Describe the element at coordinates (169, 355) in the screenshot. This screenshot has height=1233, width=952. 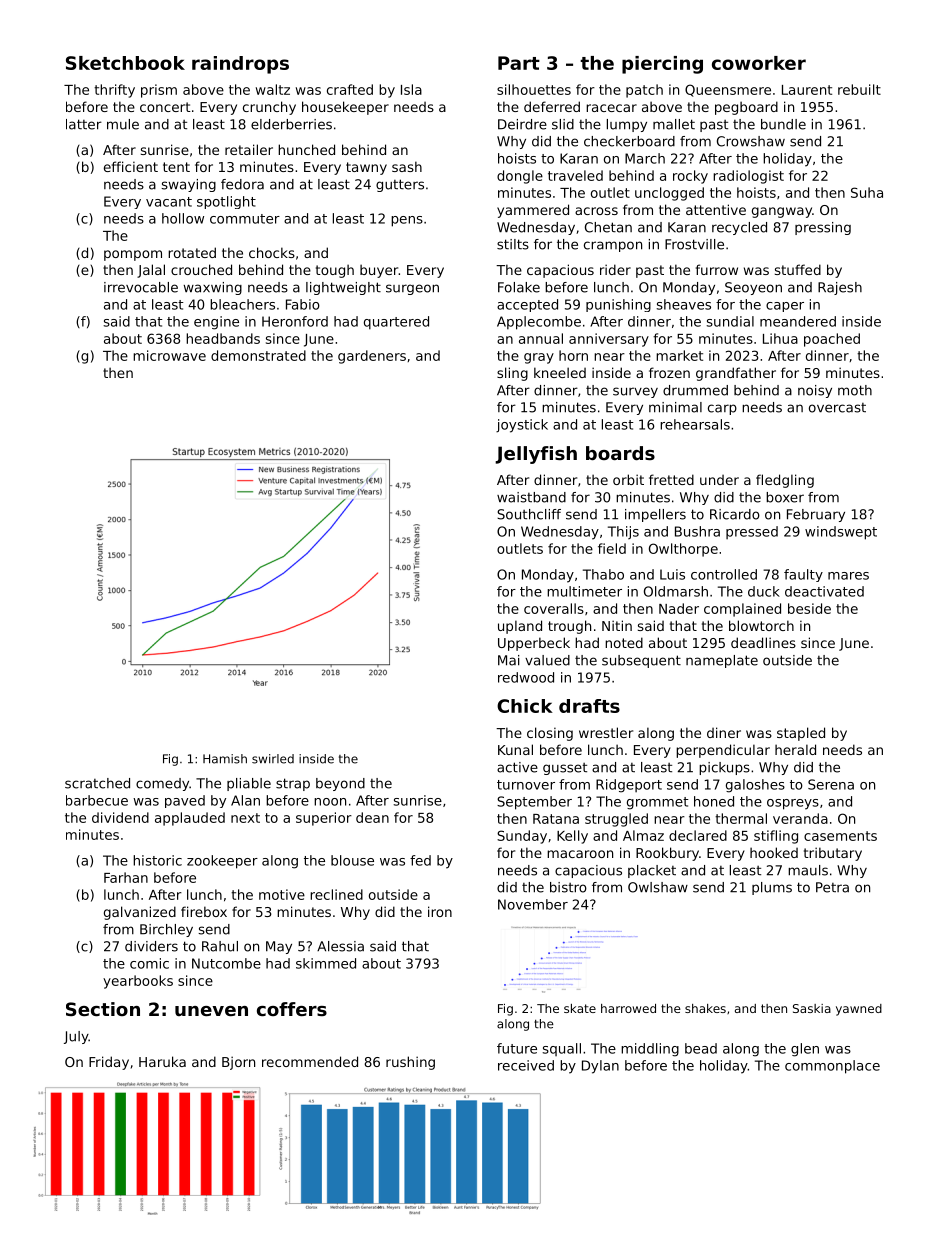
I see `microwave` at that location.
